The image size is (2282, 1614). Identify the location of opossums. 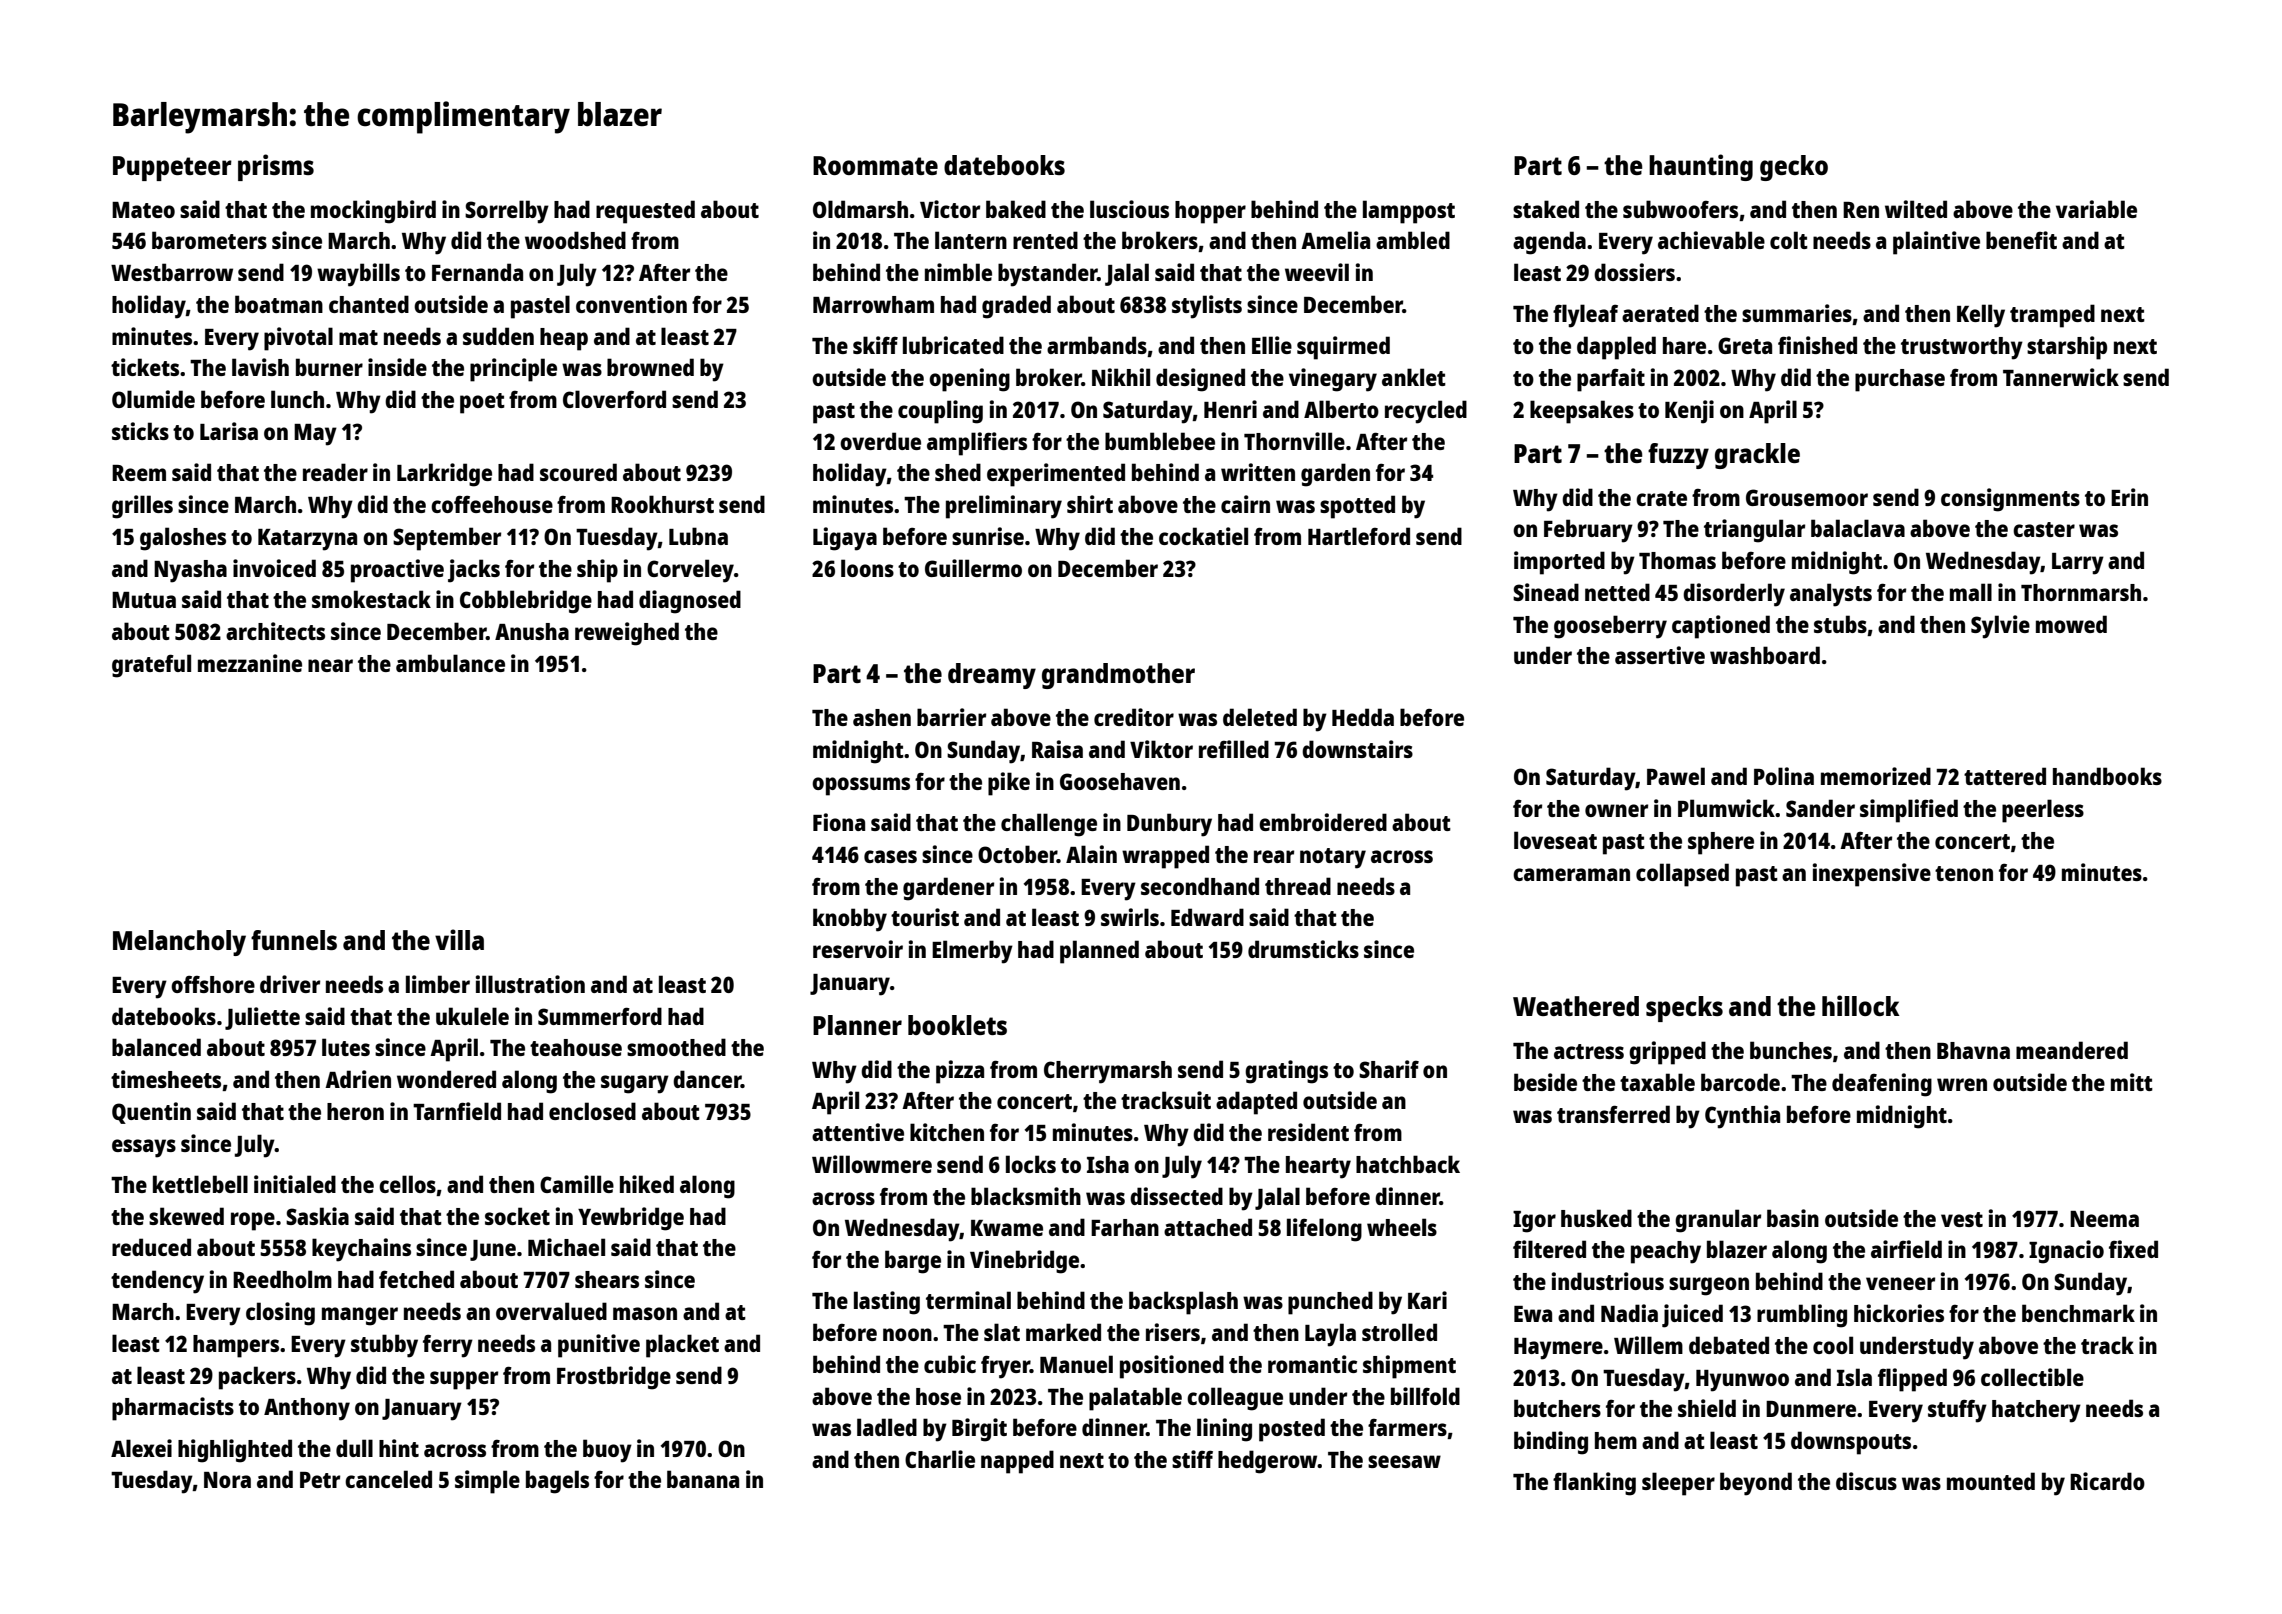
(861, 786).
